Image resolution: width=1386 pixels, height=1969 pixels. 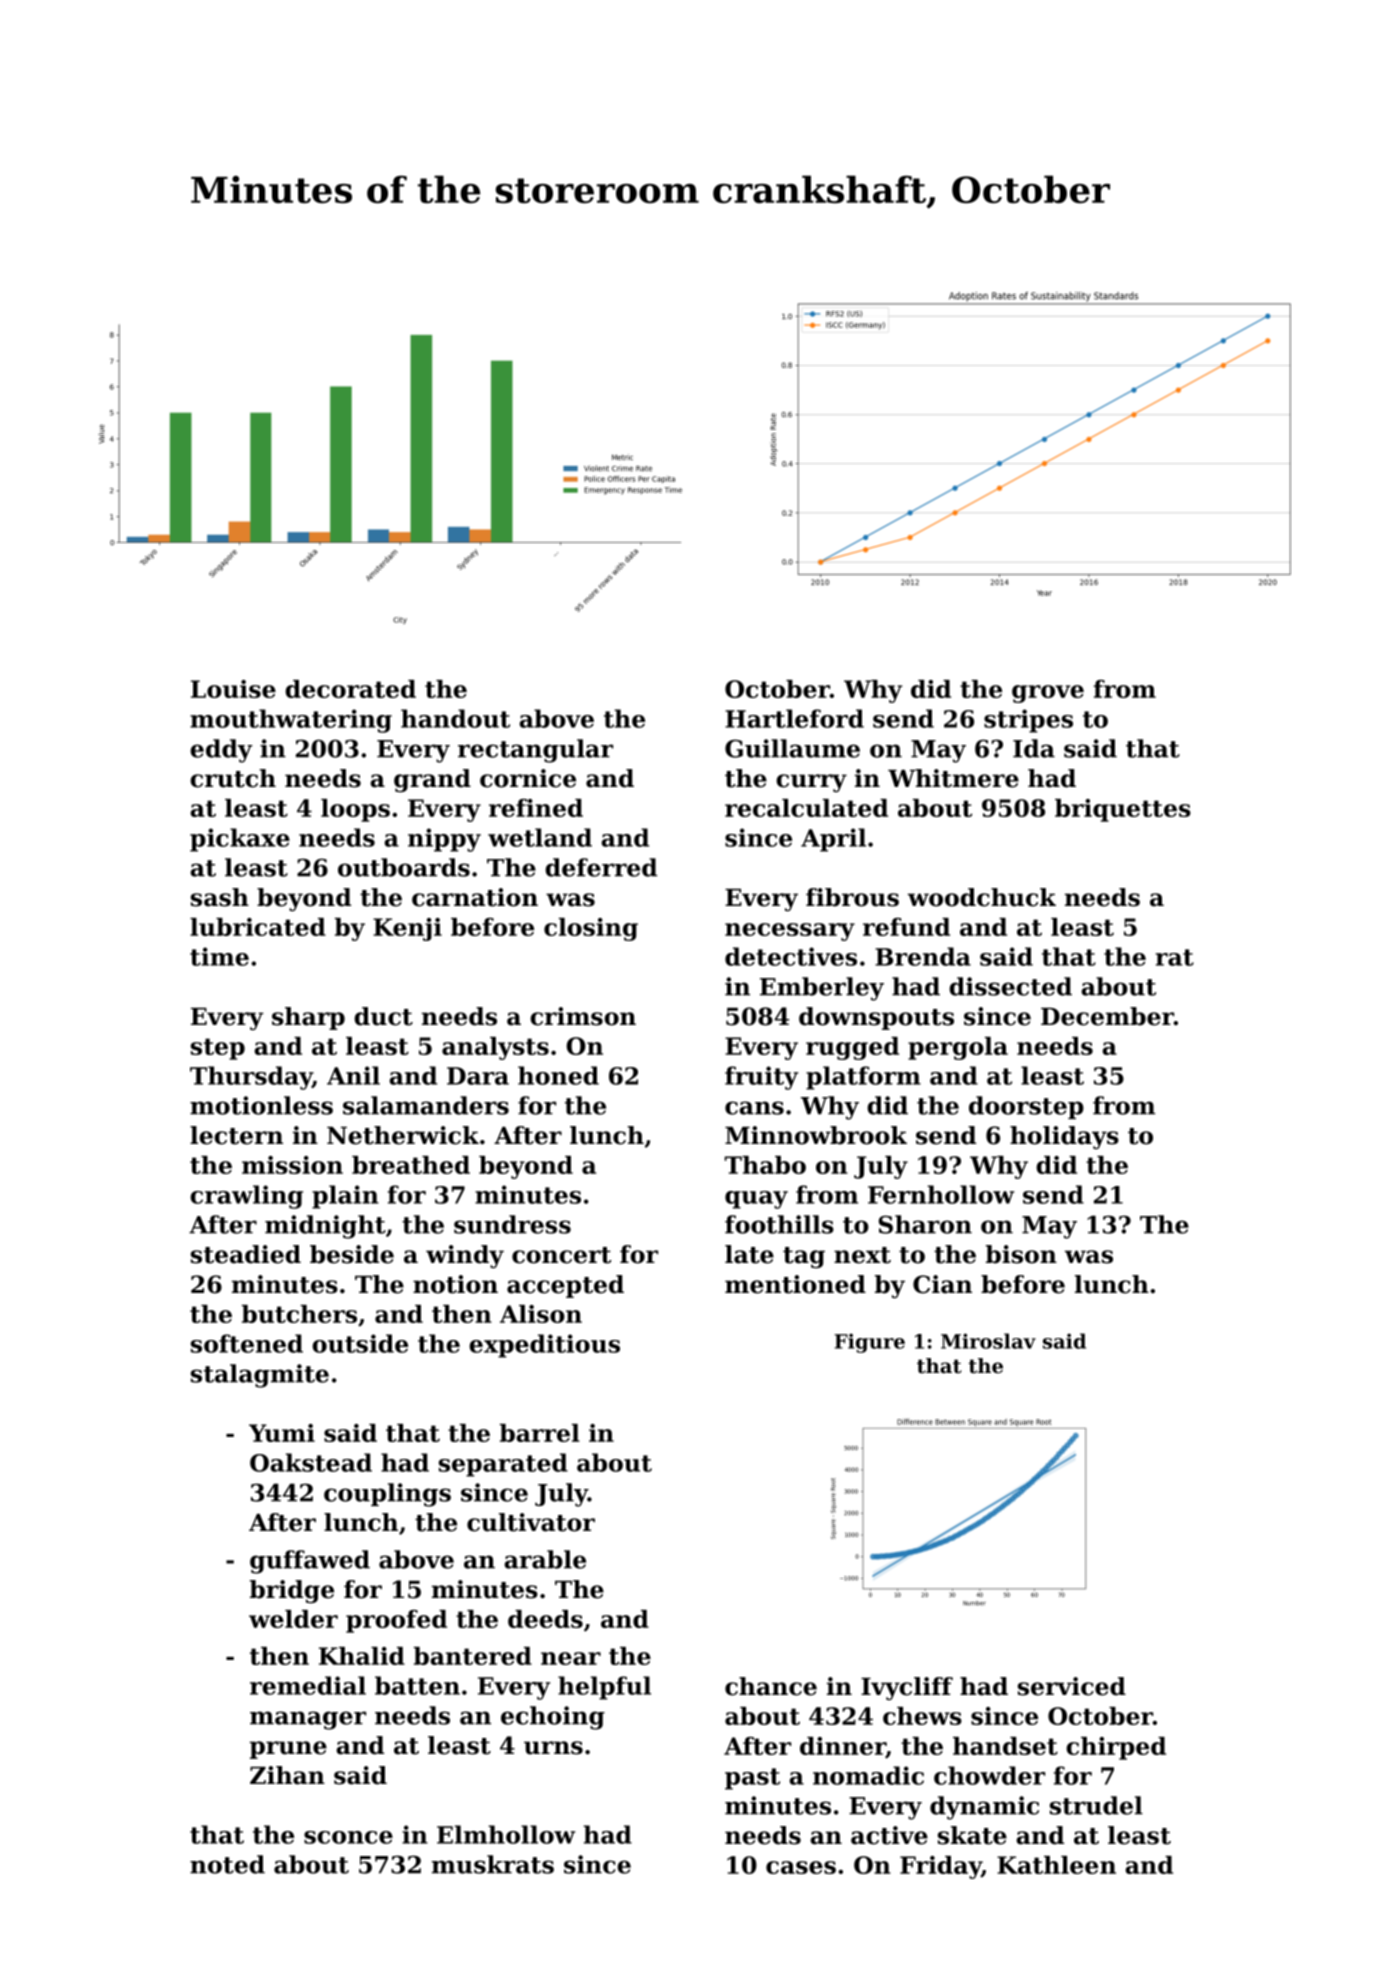 What do you see at coordinates (771, 1686) in the document?
I see `chance` at bounding box center [771, 1686].
